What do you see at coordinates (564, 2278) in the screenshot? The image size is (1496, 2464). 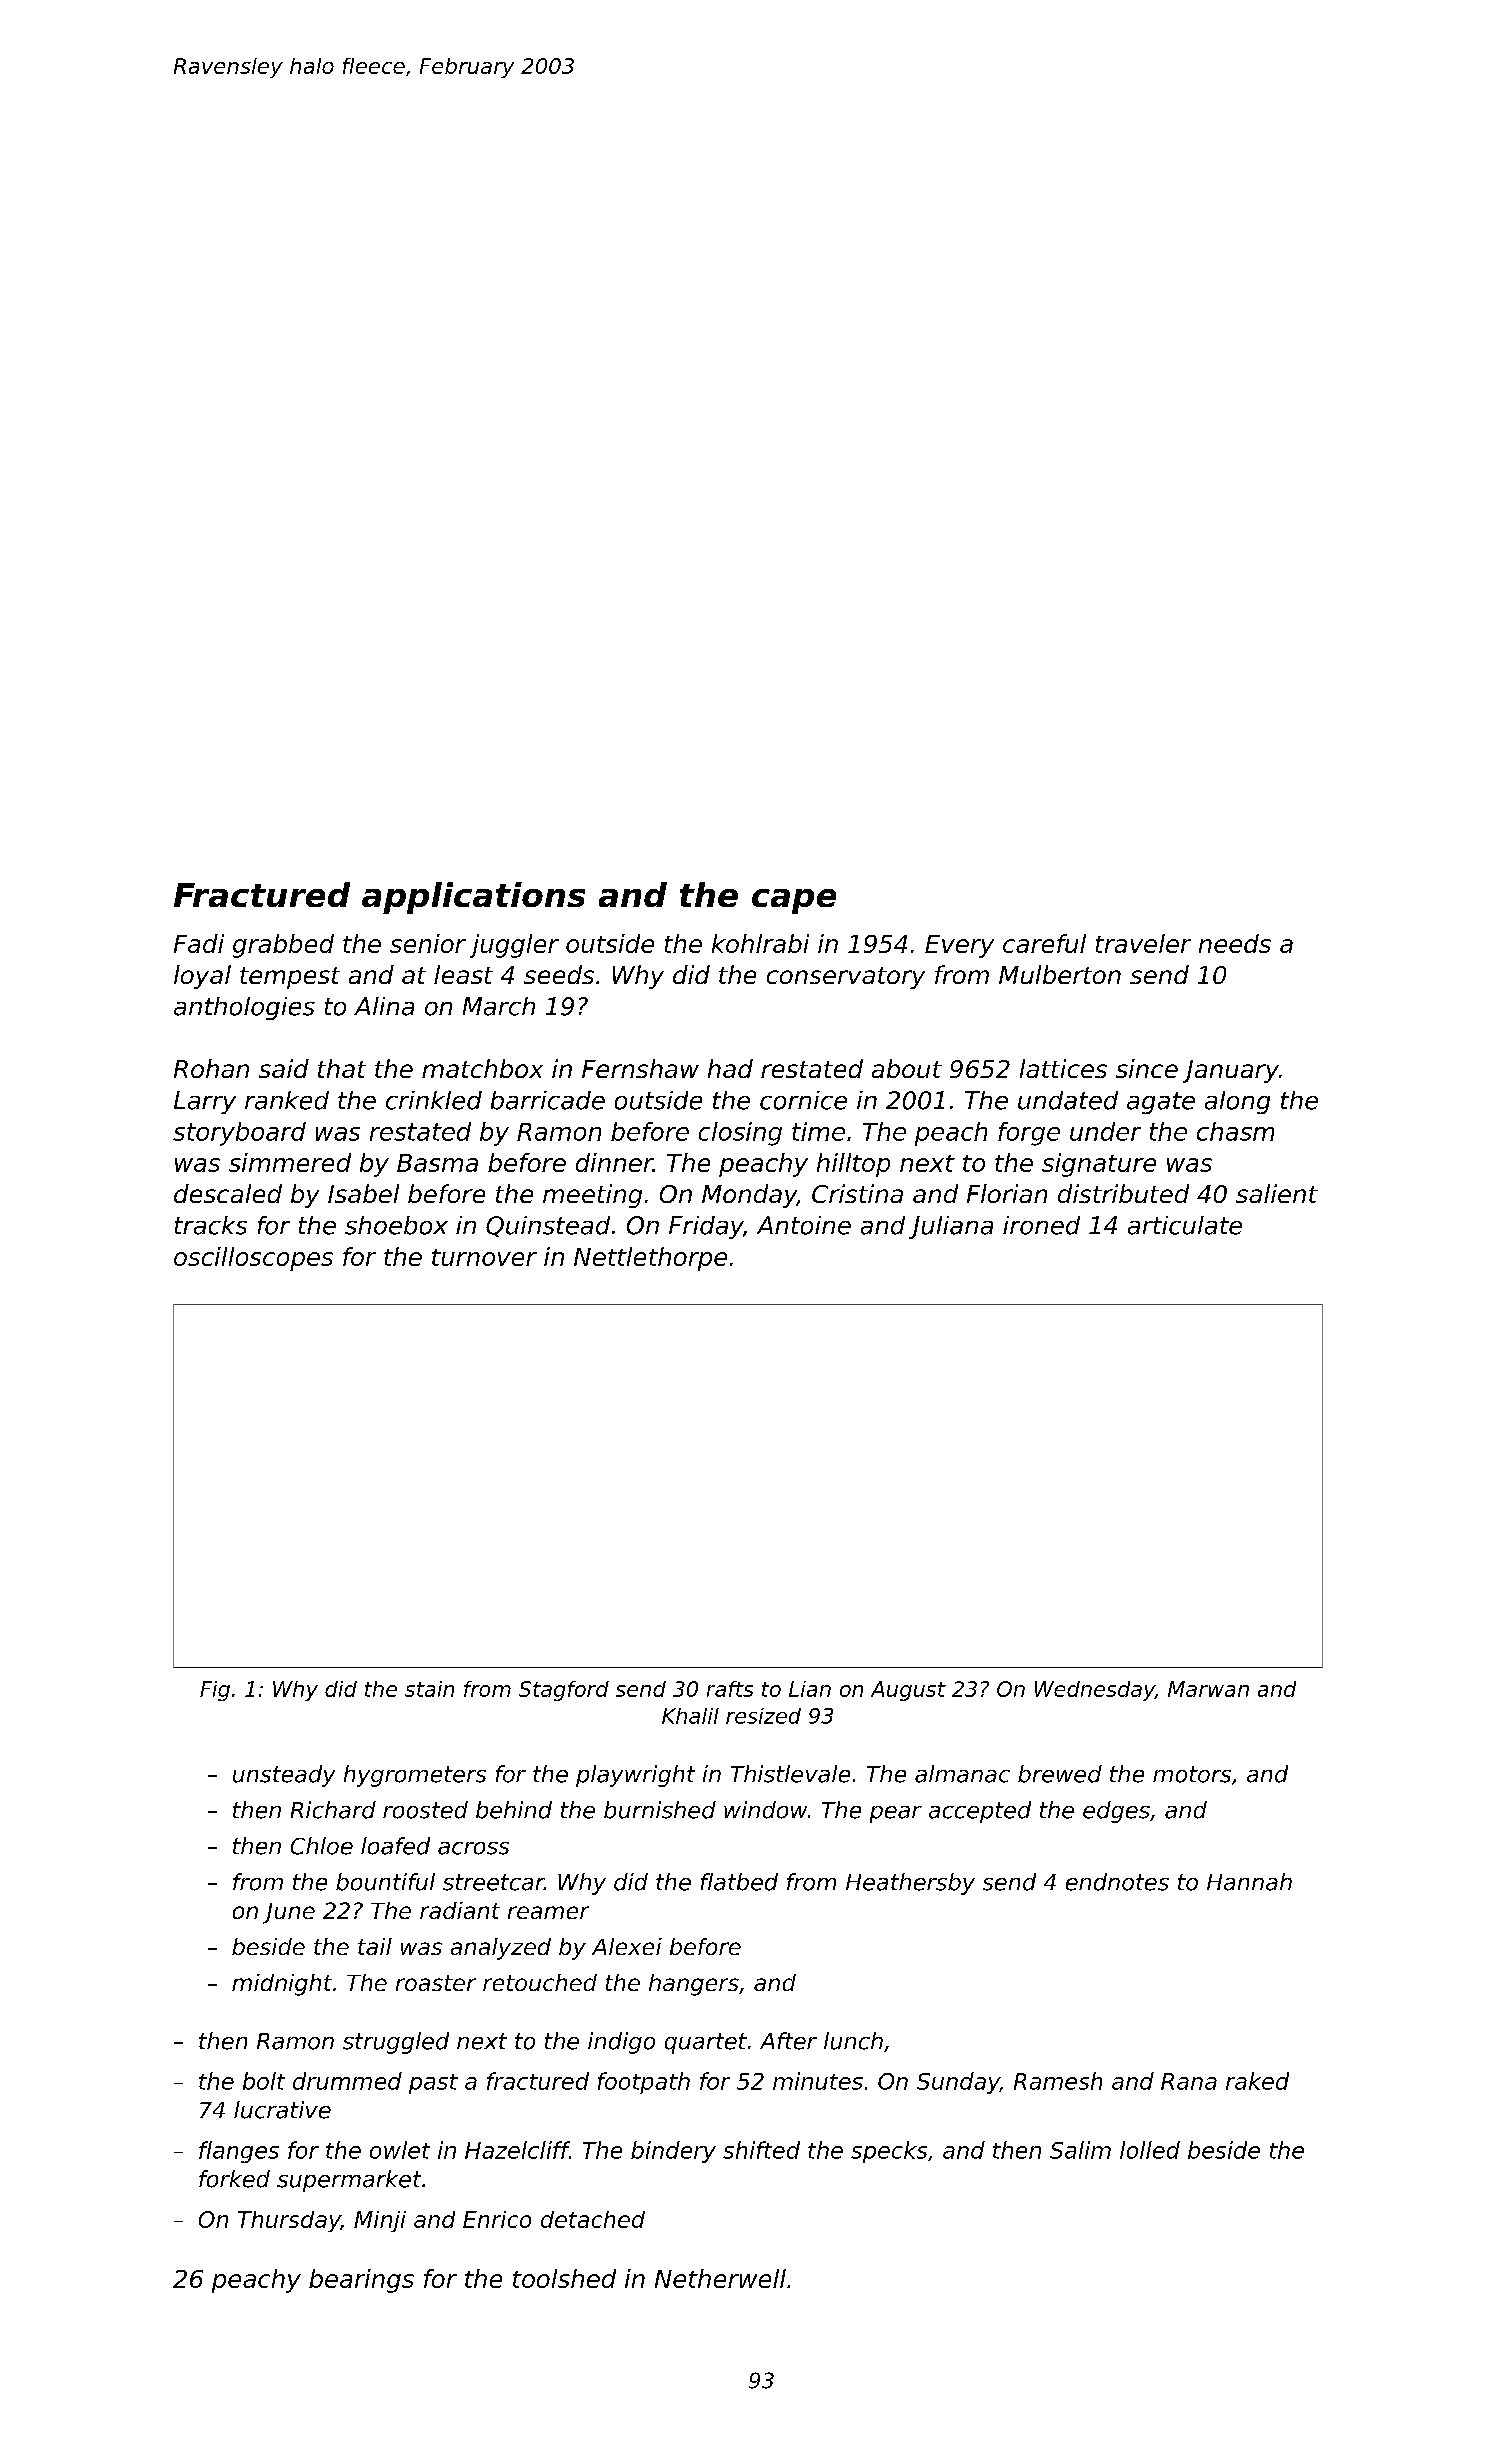 I see `toolshed` at bounding box center [564, 2278].
